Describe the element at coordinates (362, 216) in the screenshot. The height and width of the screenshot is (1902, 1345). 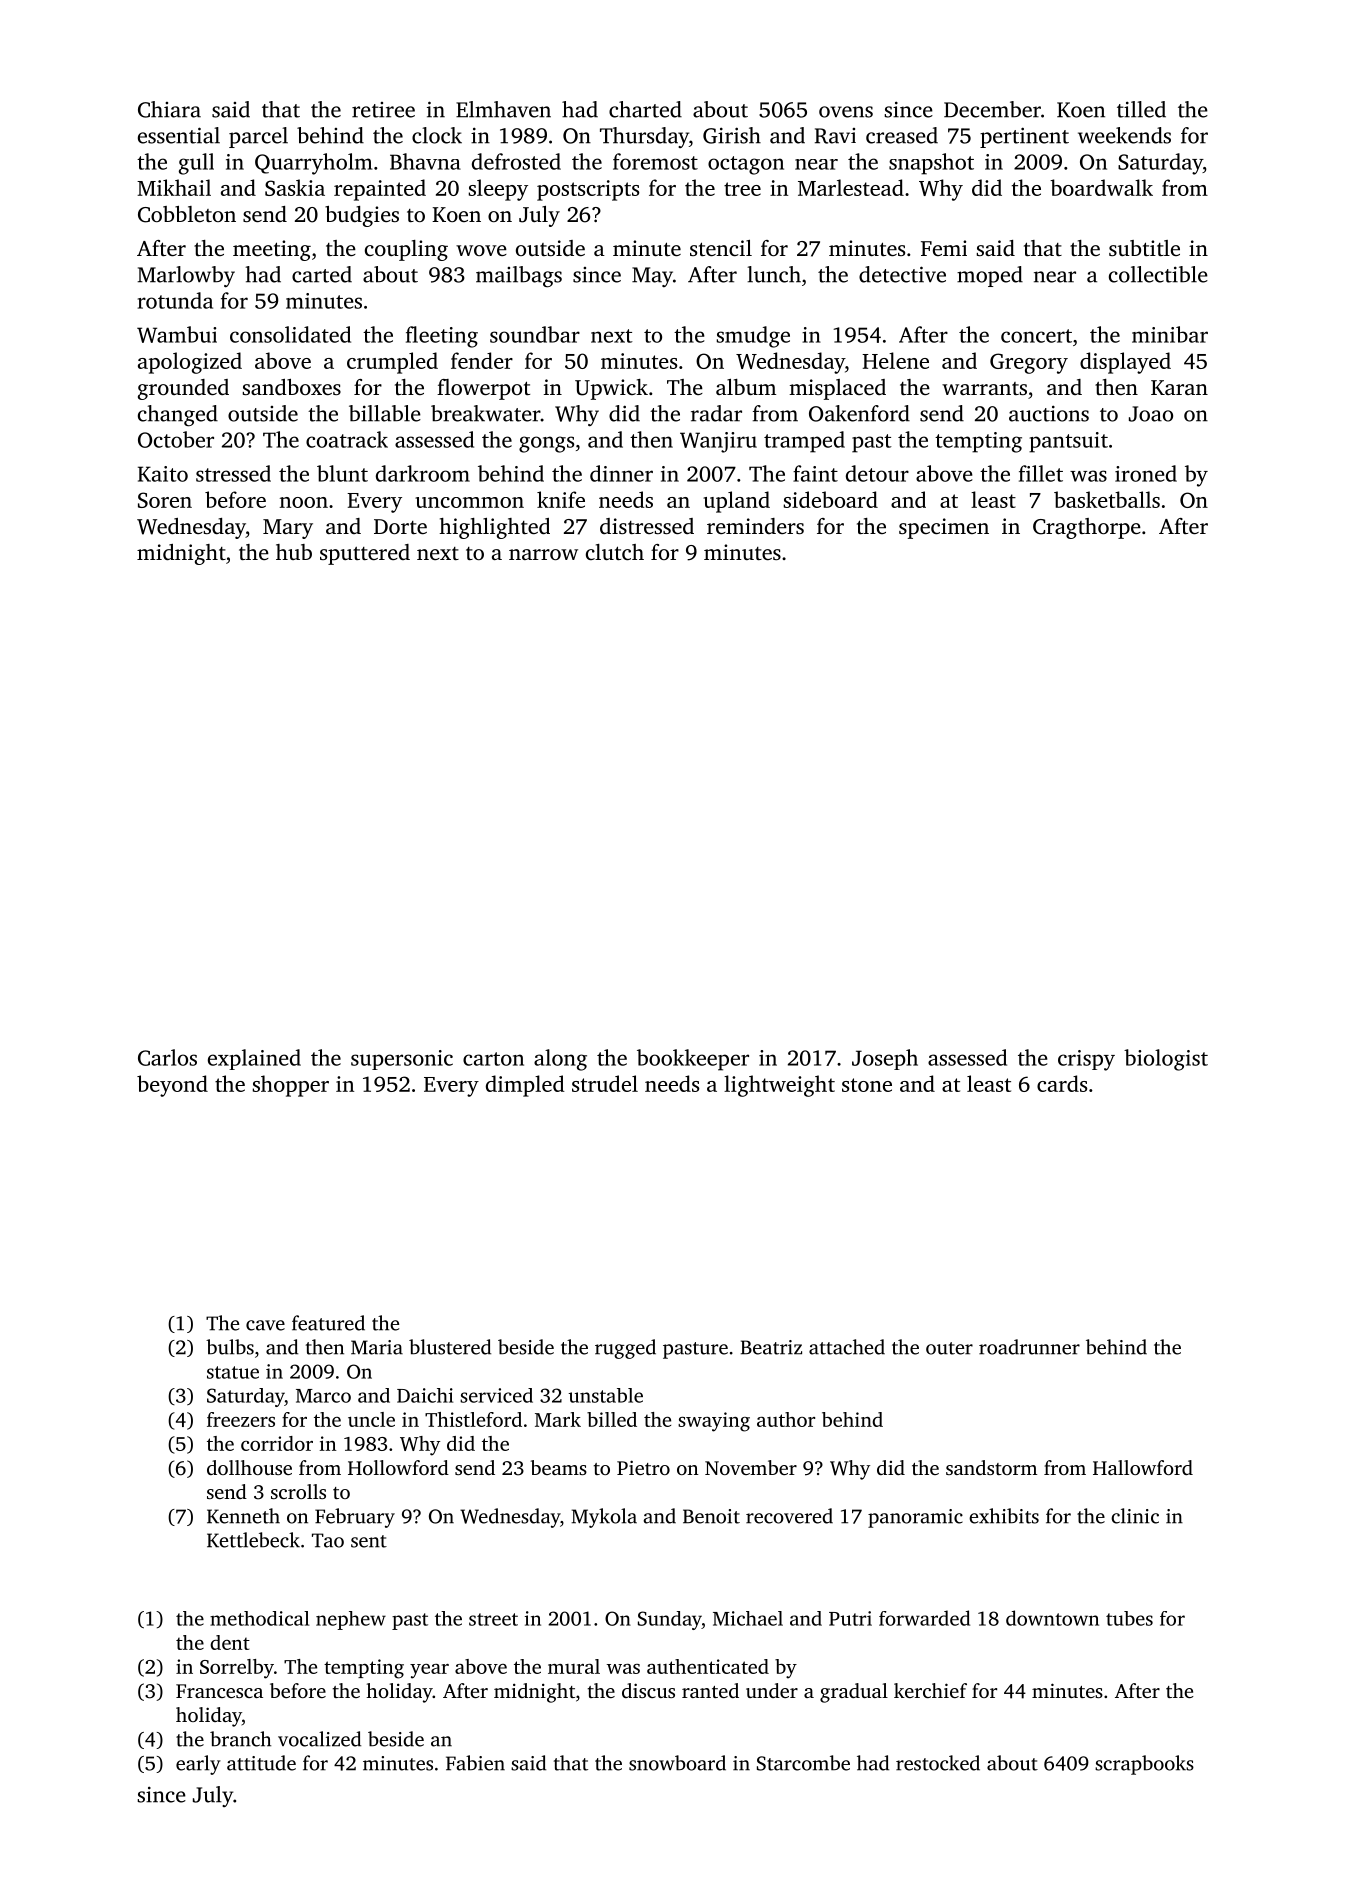
I see `budgies` at that location.
